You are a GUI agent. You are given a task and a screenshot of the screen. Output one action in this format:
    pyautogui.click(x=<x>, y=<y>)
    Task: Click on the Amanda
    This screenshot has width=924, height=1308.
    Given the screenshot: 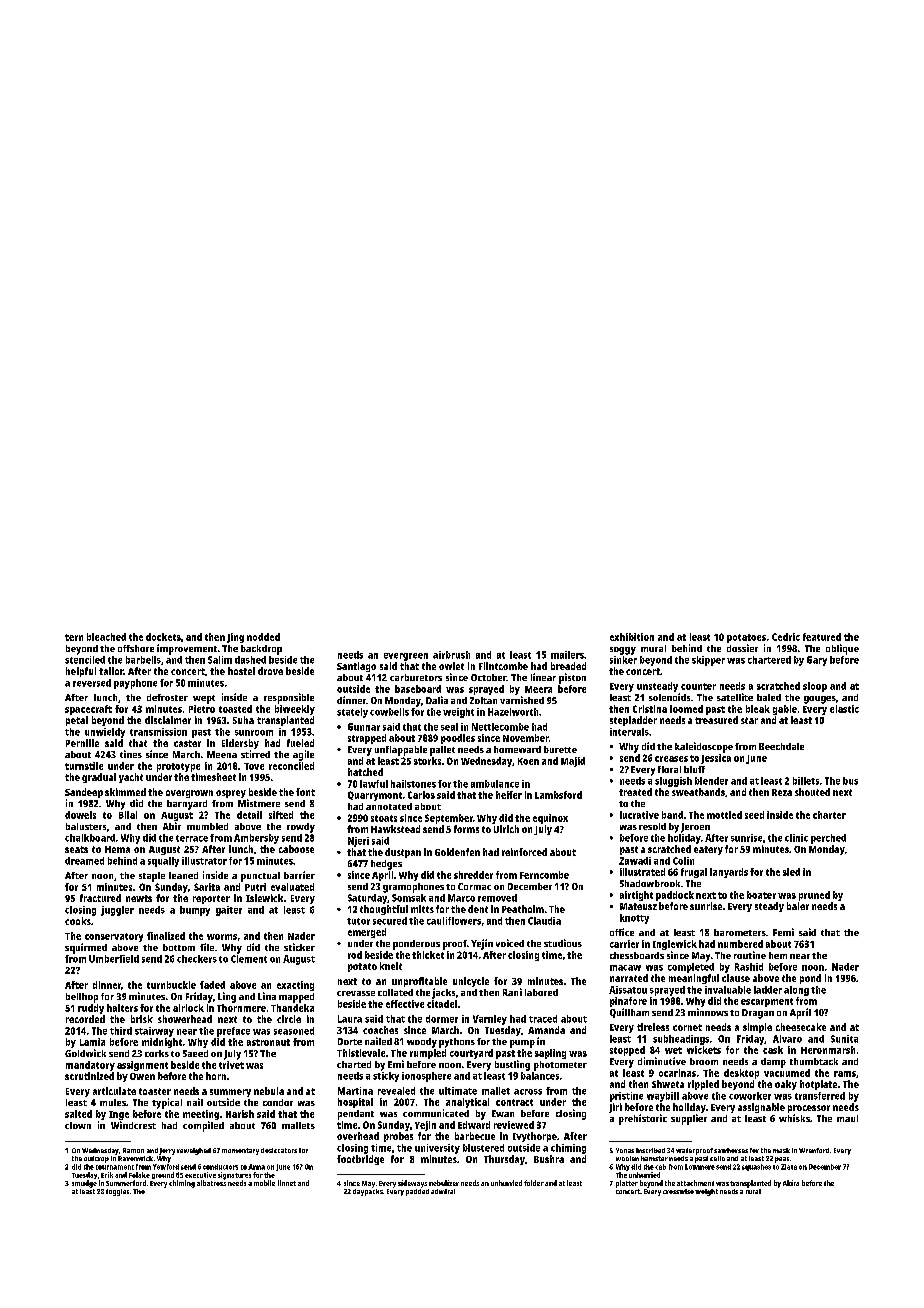 What is the action you would take?
    pyautogui.click(x=546, y=1030)
